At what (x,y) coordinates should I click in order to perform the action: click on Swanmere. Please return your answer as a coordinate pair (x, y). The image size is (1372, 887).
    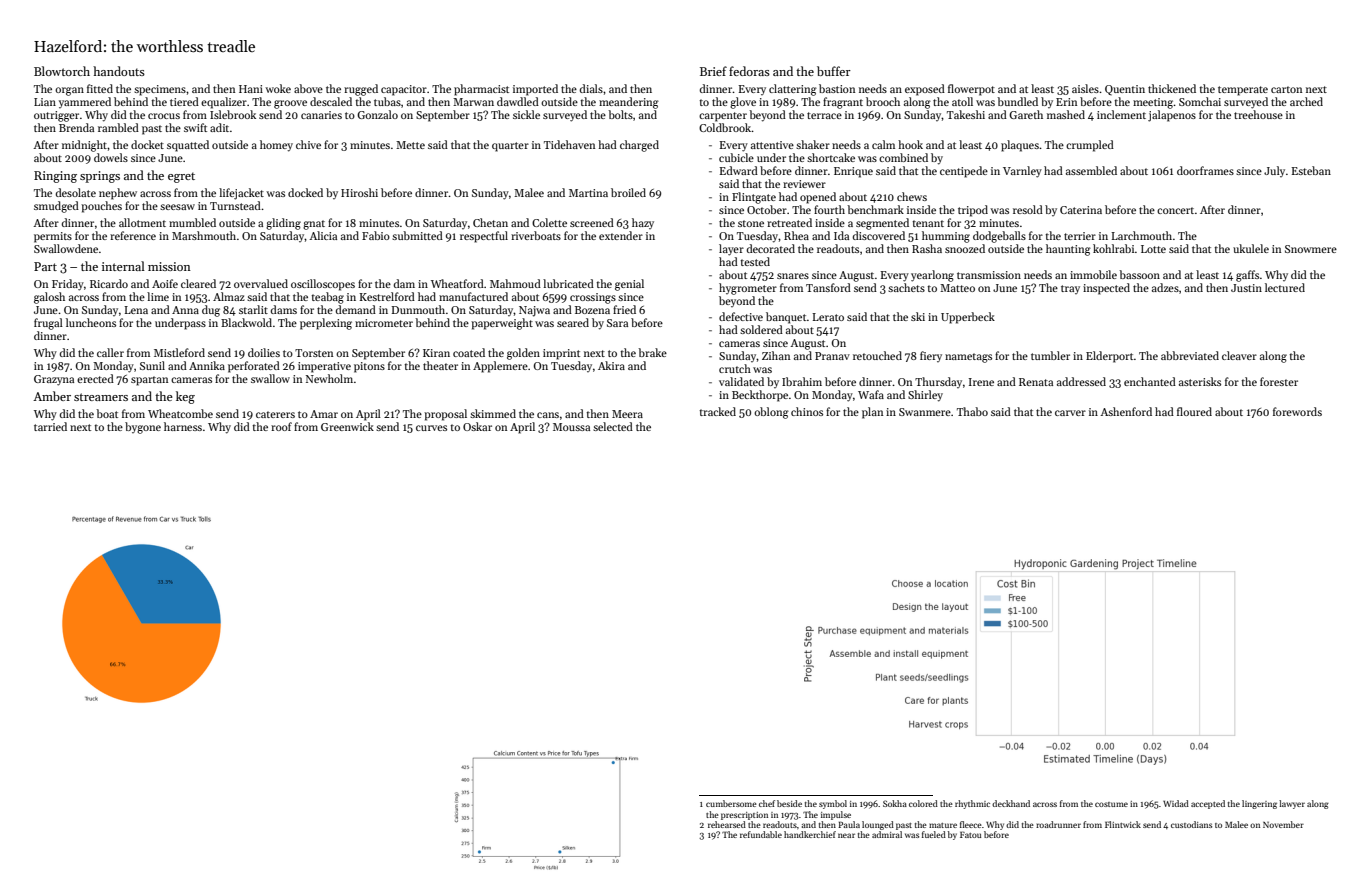
    Looking at the image, I should click on (925, 412).
